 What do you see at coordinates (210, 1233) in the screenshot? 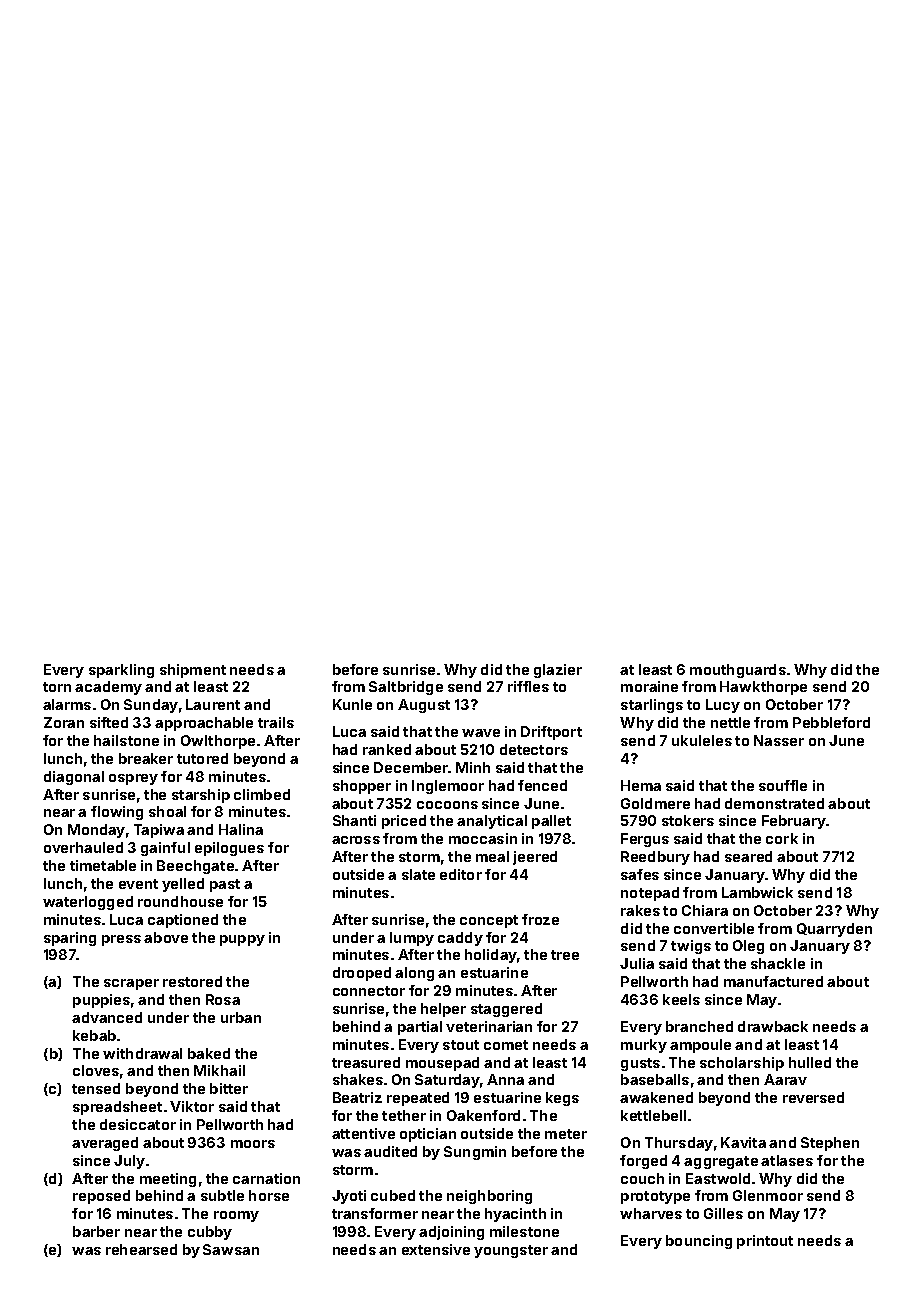
I see `cubby` at bounding box center [210, 1233].
